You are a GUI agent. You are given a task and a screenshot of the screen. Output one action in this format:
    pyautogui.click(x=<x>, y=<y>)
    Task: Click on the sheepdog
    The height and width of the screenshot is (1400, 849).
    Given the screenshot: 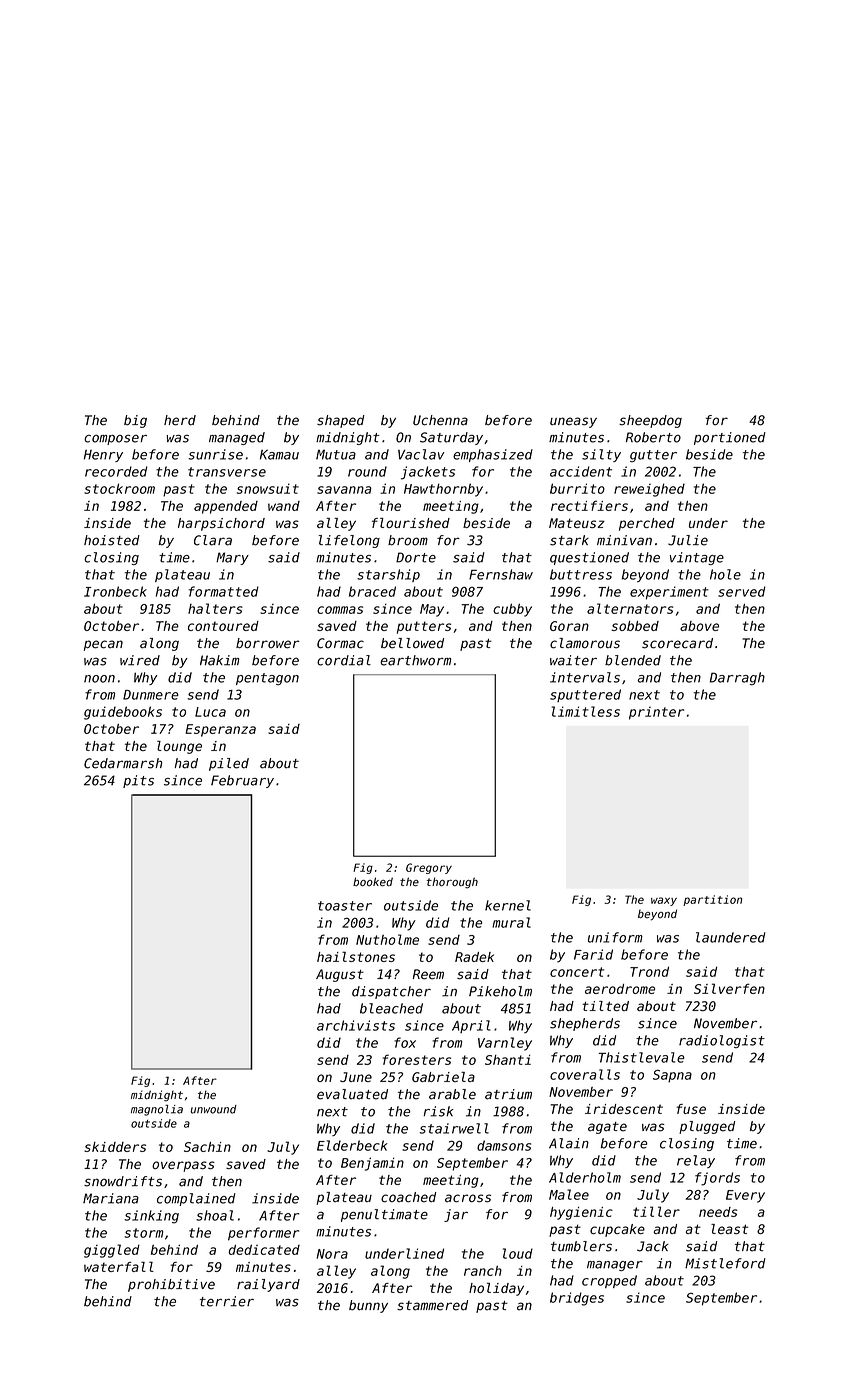 What is the action you would take?
    pyautogui.click(x=650, y=421)
